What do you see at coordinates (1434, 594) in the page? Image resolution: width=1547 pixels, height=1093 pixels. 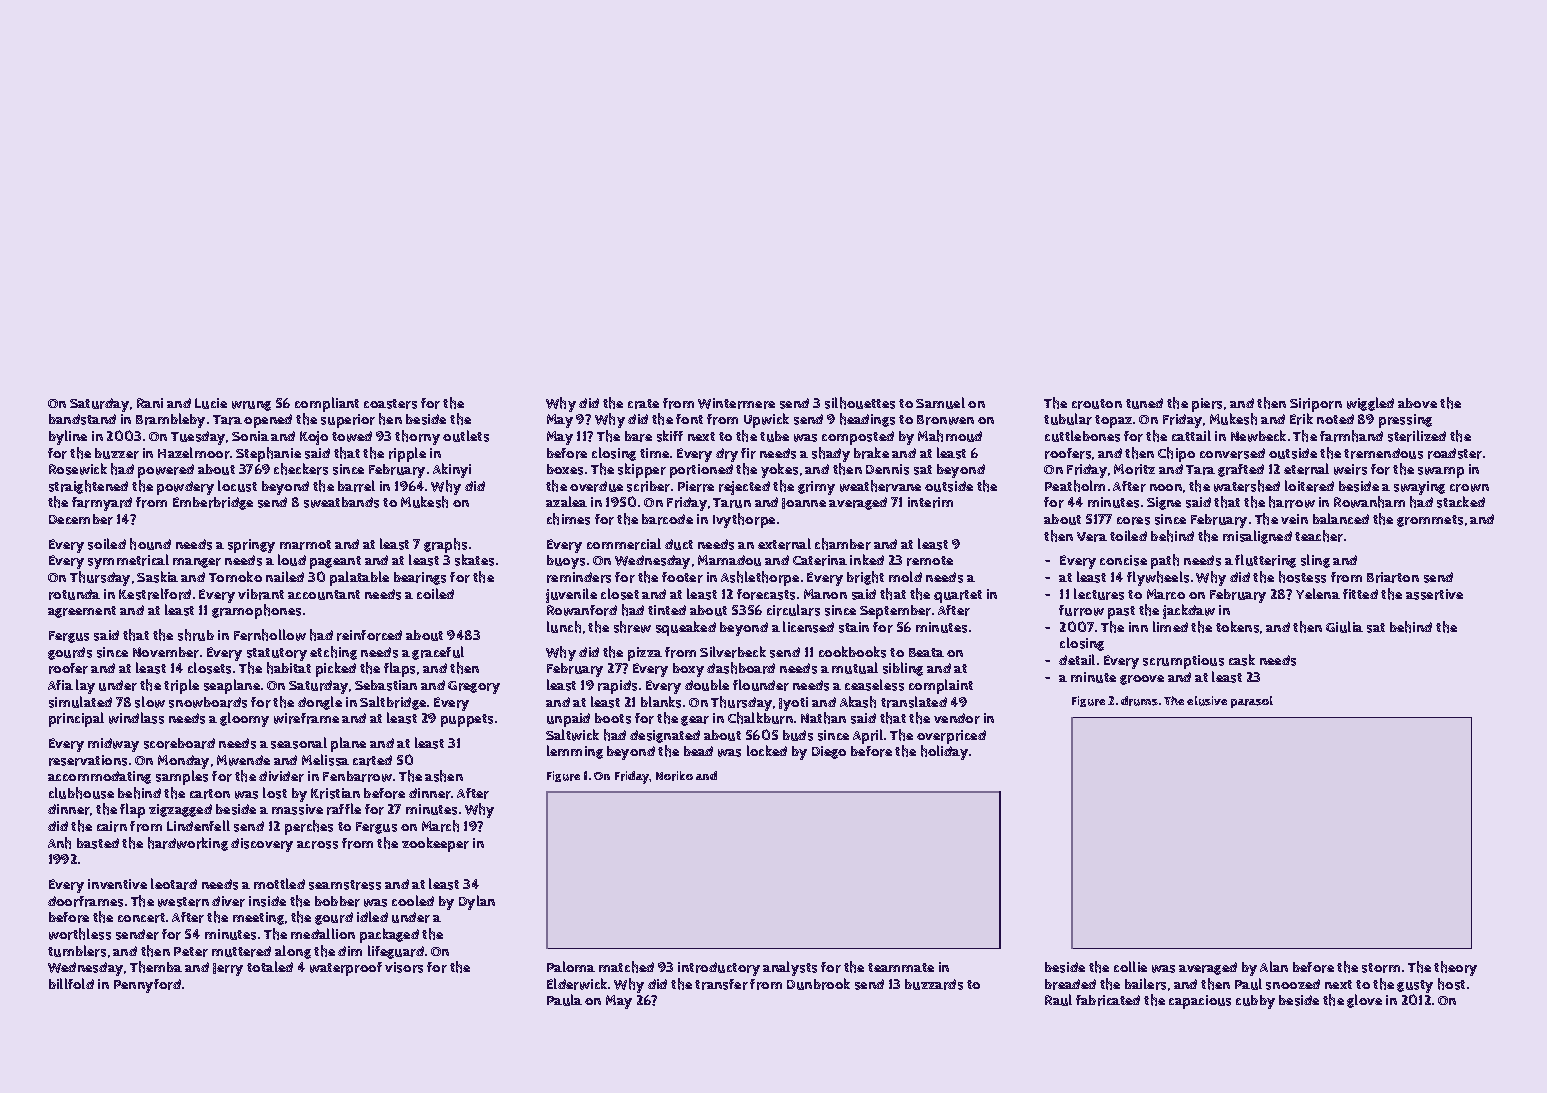 I see `assertive` at bounding box center [1434, 594].
